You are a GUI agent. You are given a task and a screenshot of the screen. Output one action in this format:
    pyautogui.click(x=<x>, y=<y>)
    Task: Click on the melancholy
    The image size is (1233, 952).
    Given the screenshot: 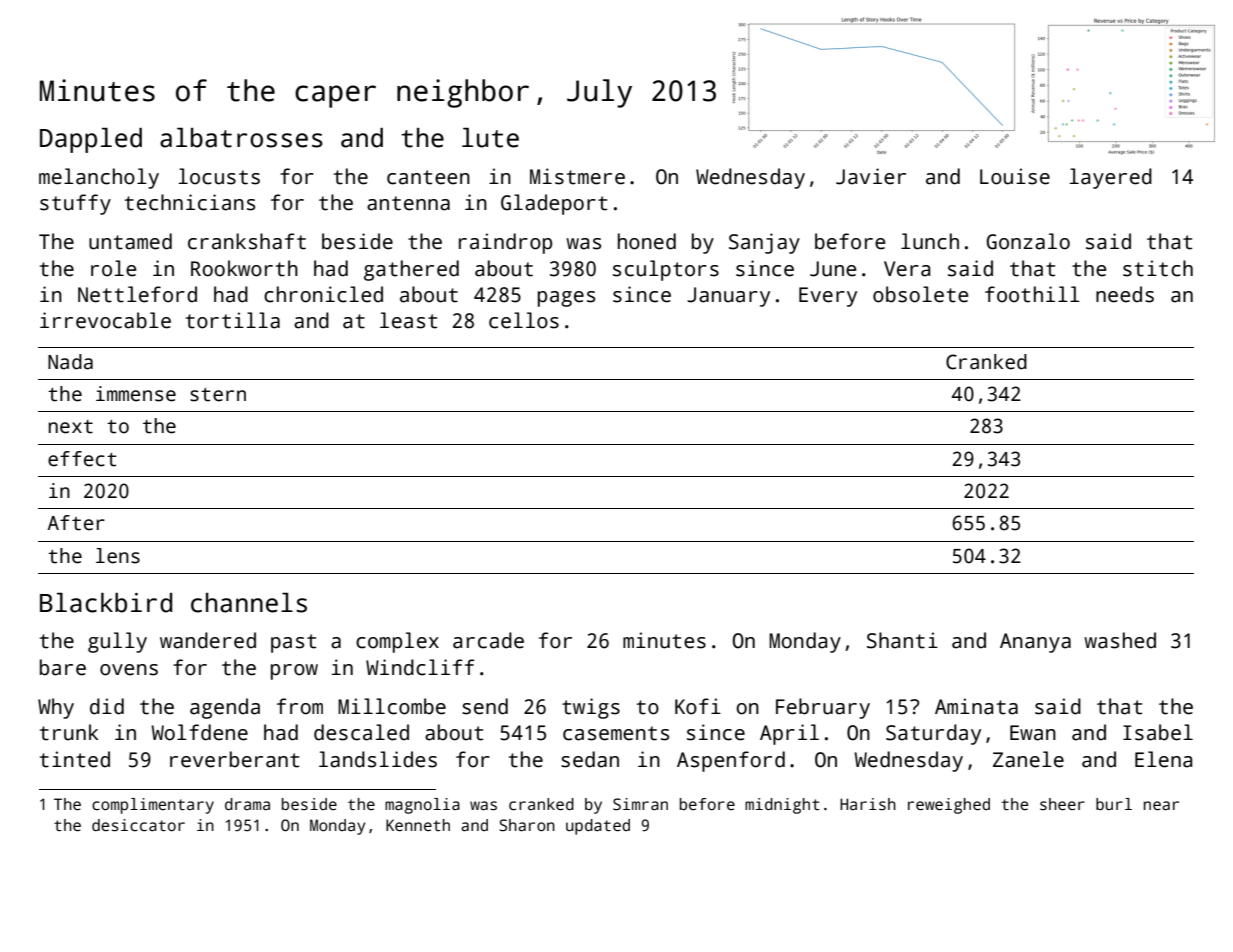 What is the action you would take?
    pyautogui.click(x=99, y=178)
